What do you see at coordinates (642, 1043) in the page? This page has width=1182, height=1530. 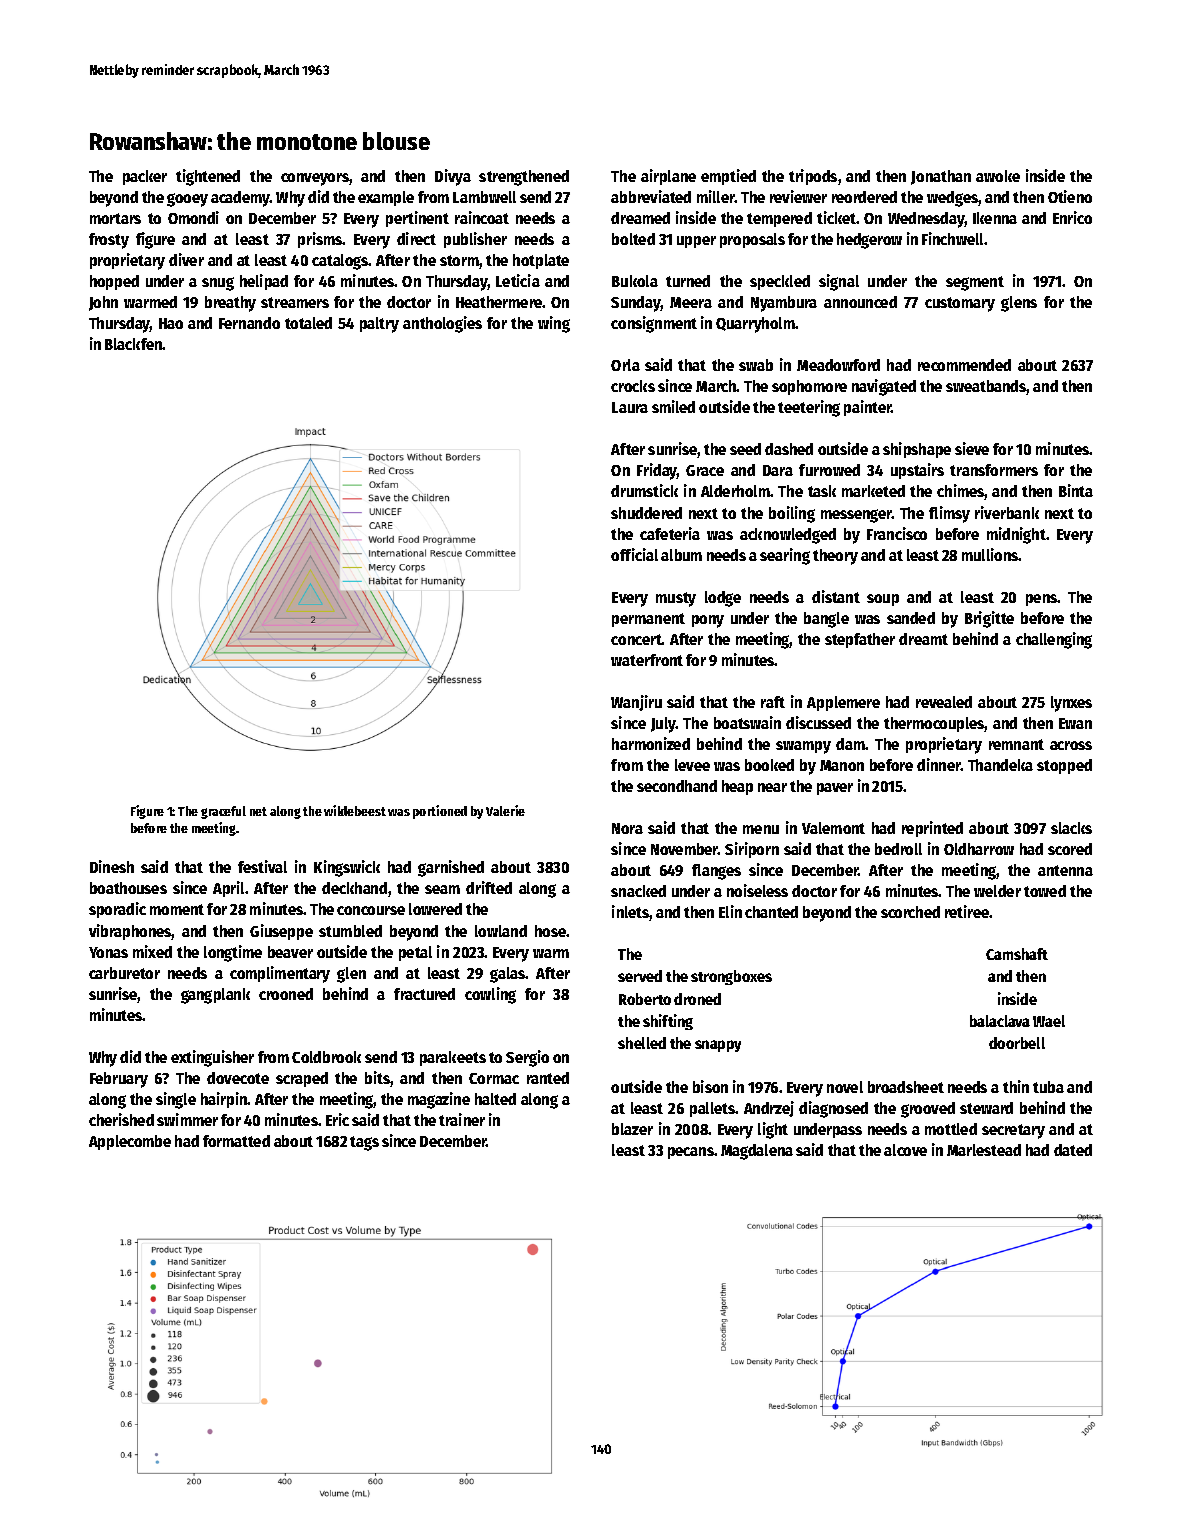 I see `shelled` at bounding box center [642, 1043].
